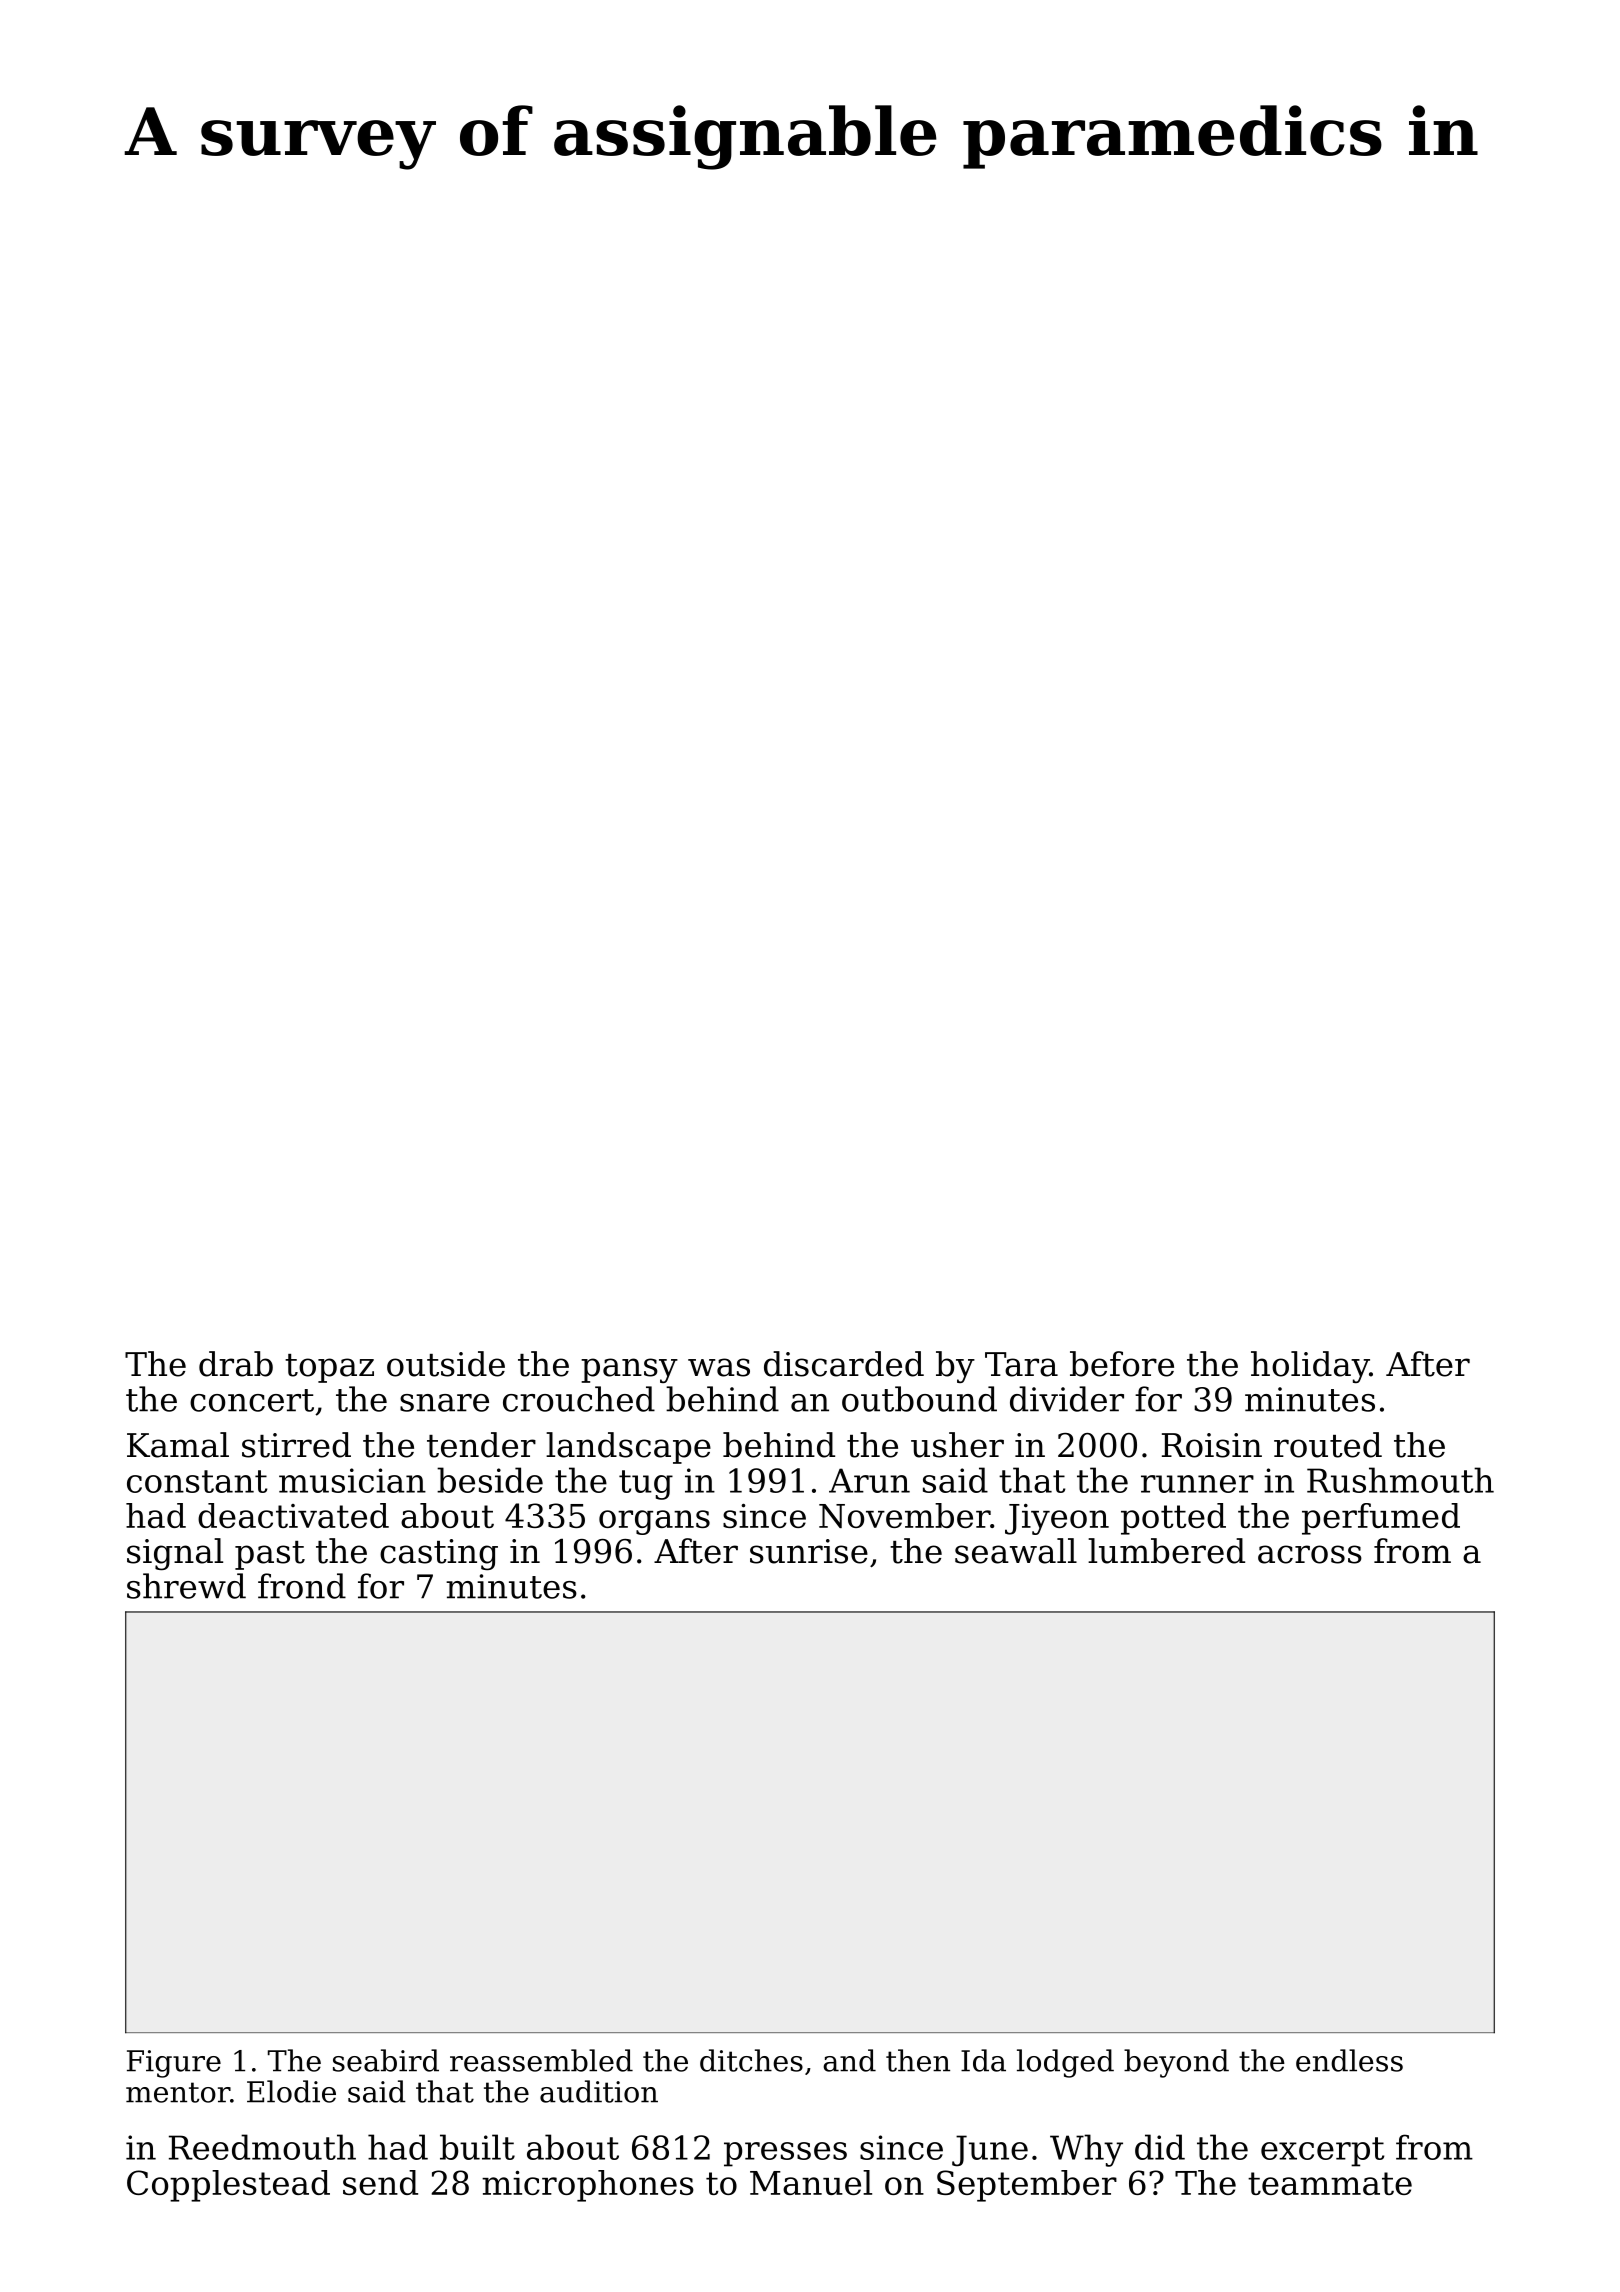 This image has height=2292, width=1620. I want to click on send, so click(380, 2182).
